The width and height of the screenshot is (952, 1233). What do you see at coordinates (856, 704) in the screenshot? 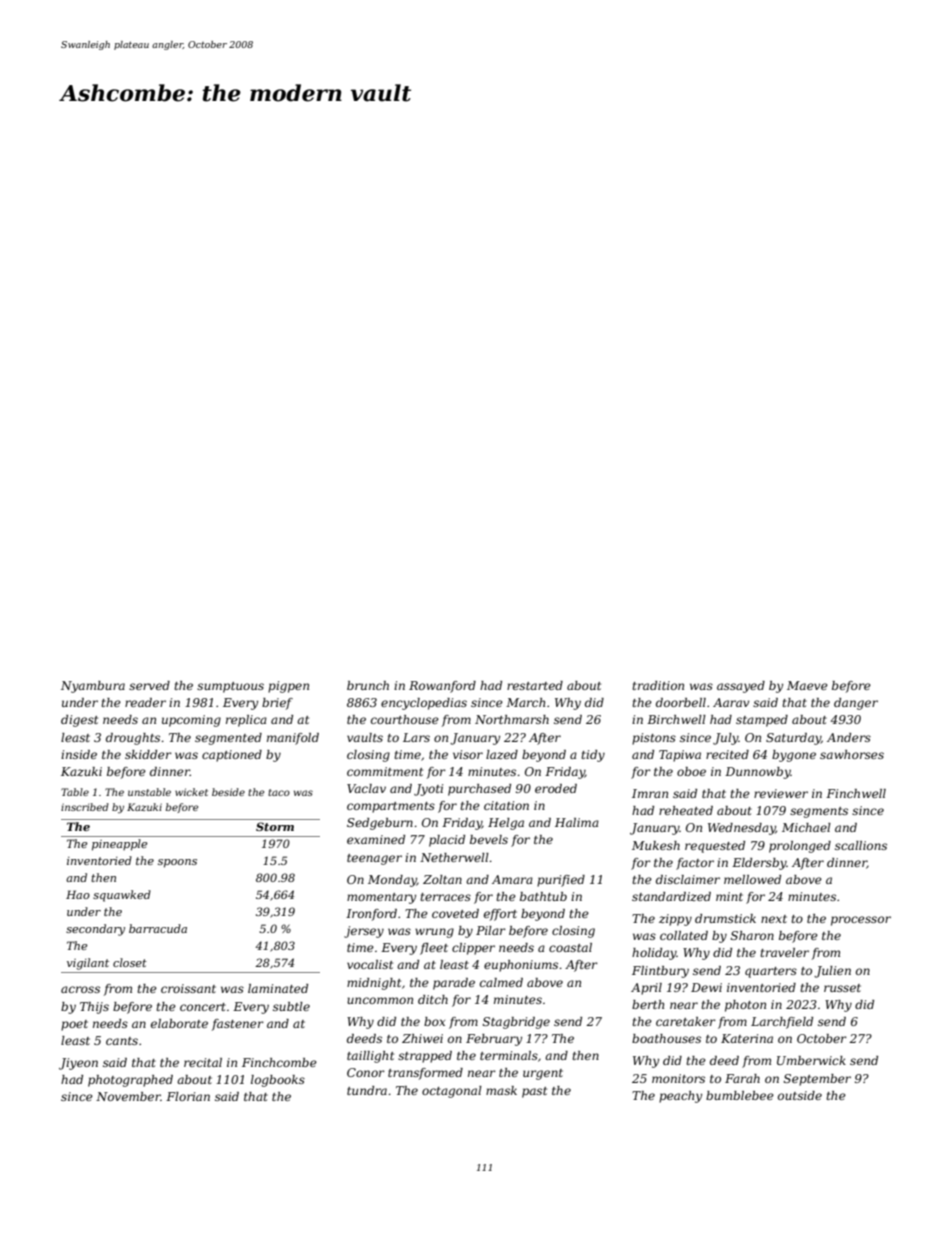
I see `danger` at bounding box center [856, 704].
